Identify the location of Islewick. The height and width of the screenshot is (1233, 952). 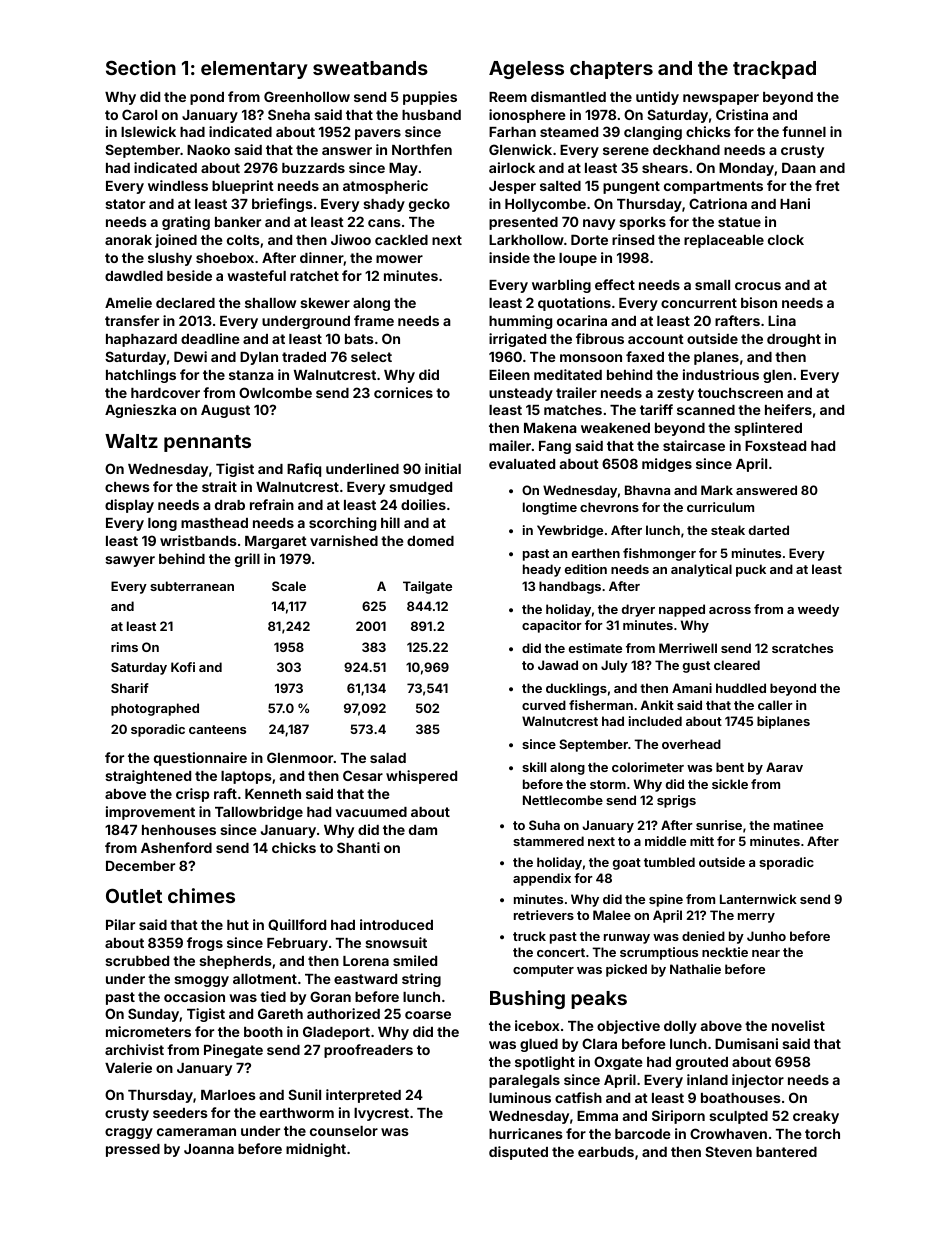
(148, 131).
